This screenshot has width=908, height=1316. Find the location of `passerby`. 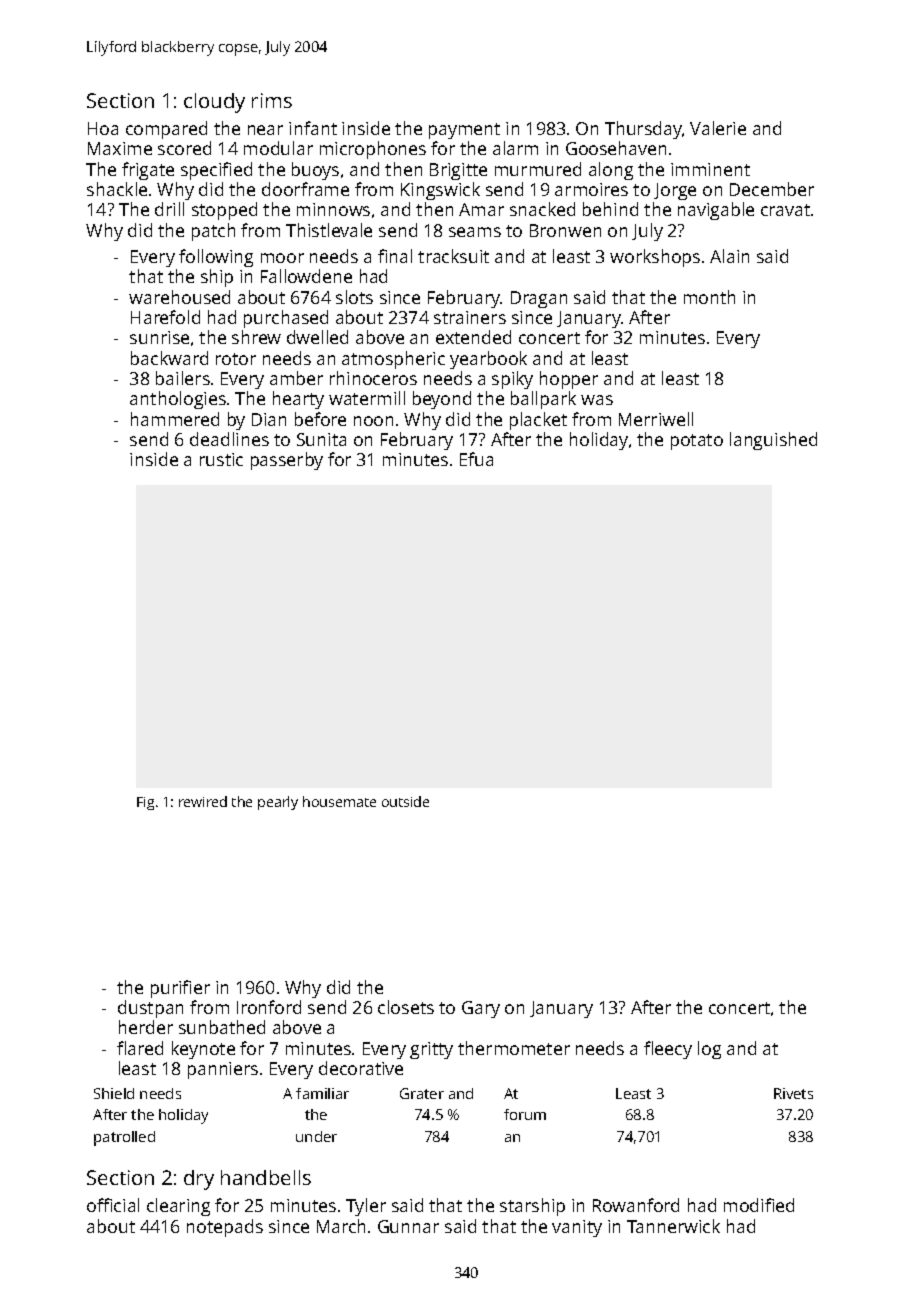

passerby is located at coordinates (287, 461).
